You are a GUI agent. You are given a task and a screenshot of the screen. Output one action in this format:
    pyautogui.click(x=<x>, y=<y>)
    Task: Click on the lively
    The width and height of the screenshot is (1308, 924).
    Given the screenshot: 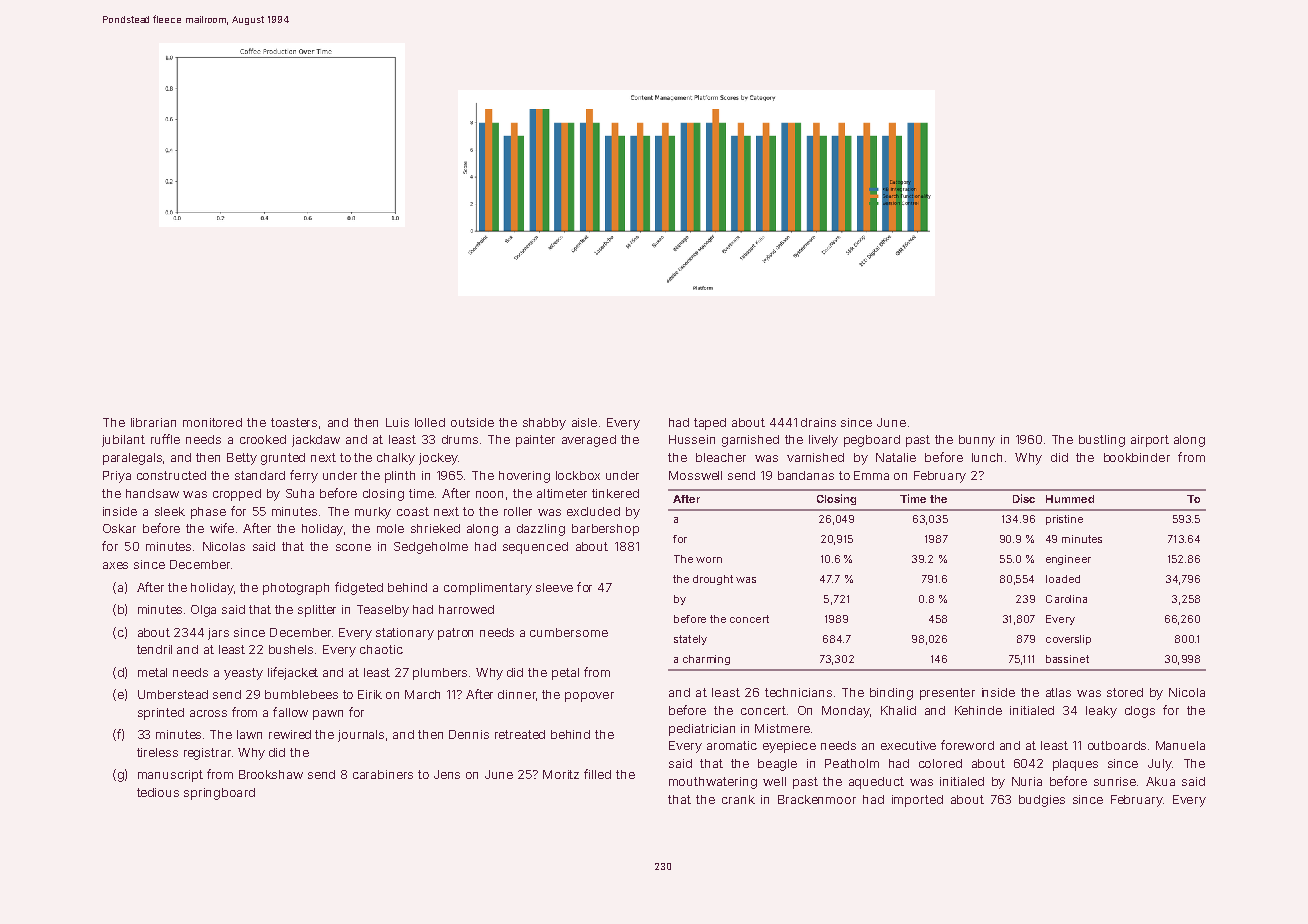 What is the action you would take?
    pyautogui.click(x=823, y=441)
